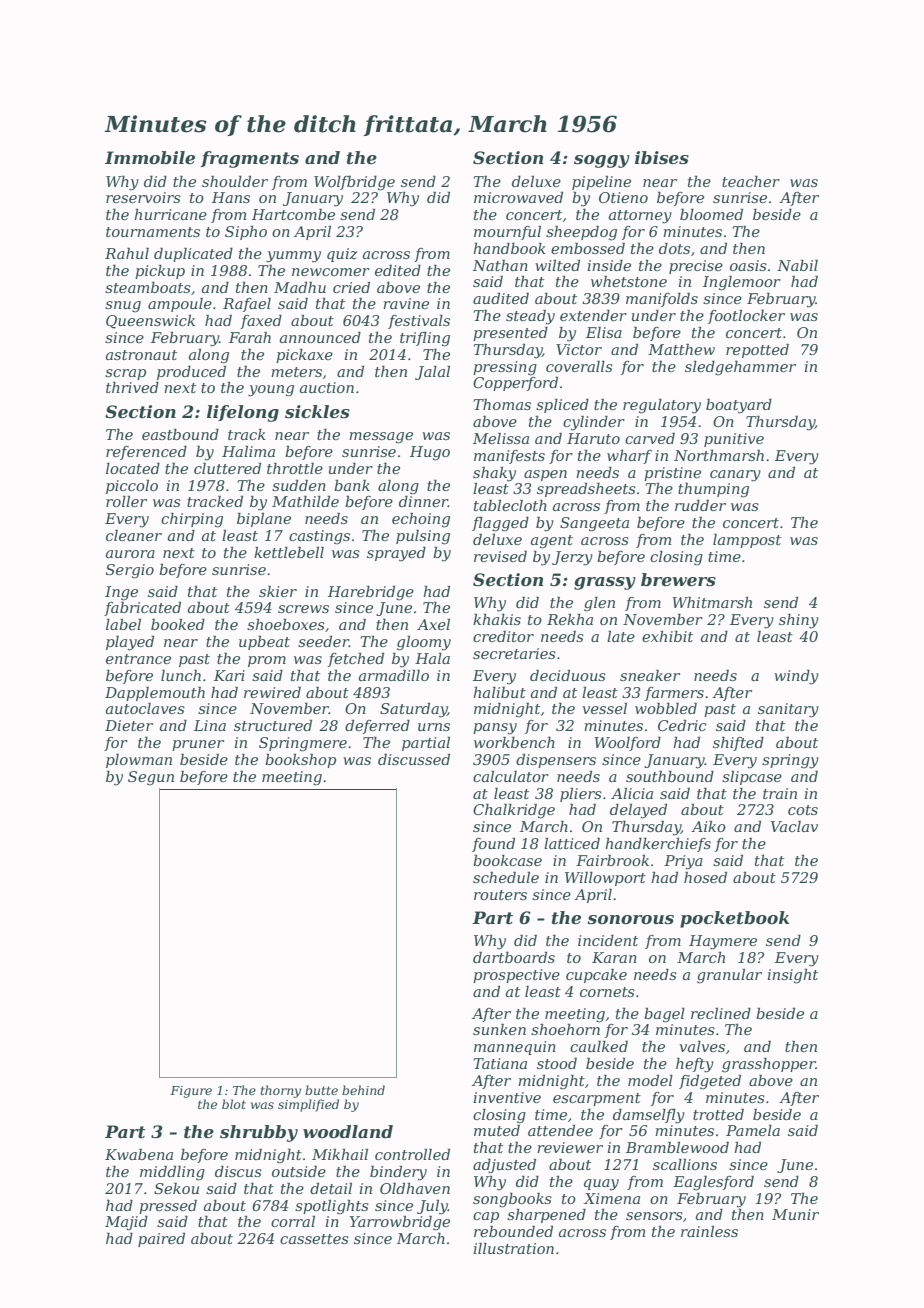 The height and width of the document is (1308, 924). What do you see at coordinates (705, 877) in the document?
I see `hosed` at bounding box center [705, 877].
